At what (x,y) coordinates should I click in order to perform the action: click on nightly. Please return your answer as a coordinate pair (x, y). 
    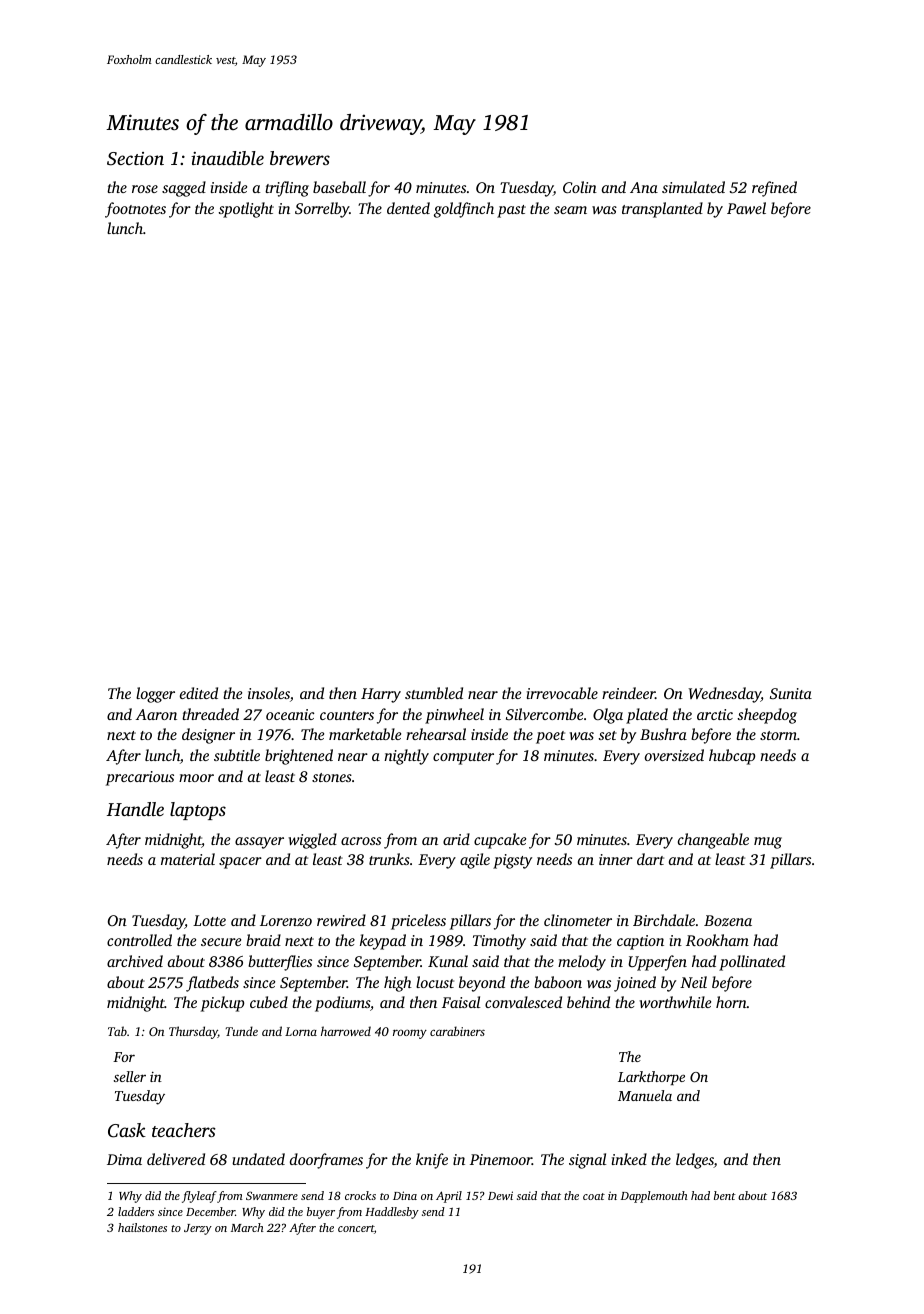
    Looking at the image, I should click on (406, 757).
